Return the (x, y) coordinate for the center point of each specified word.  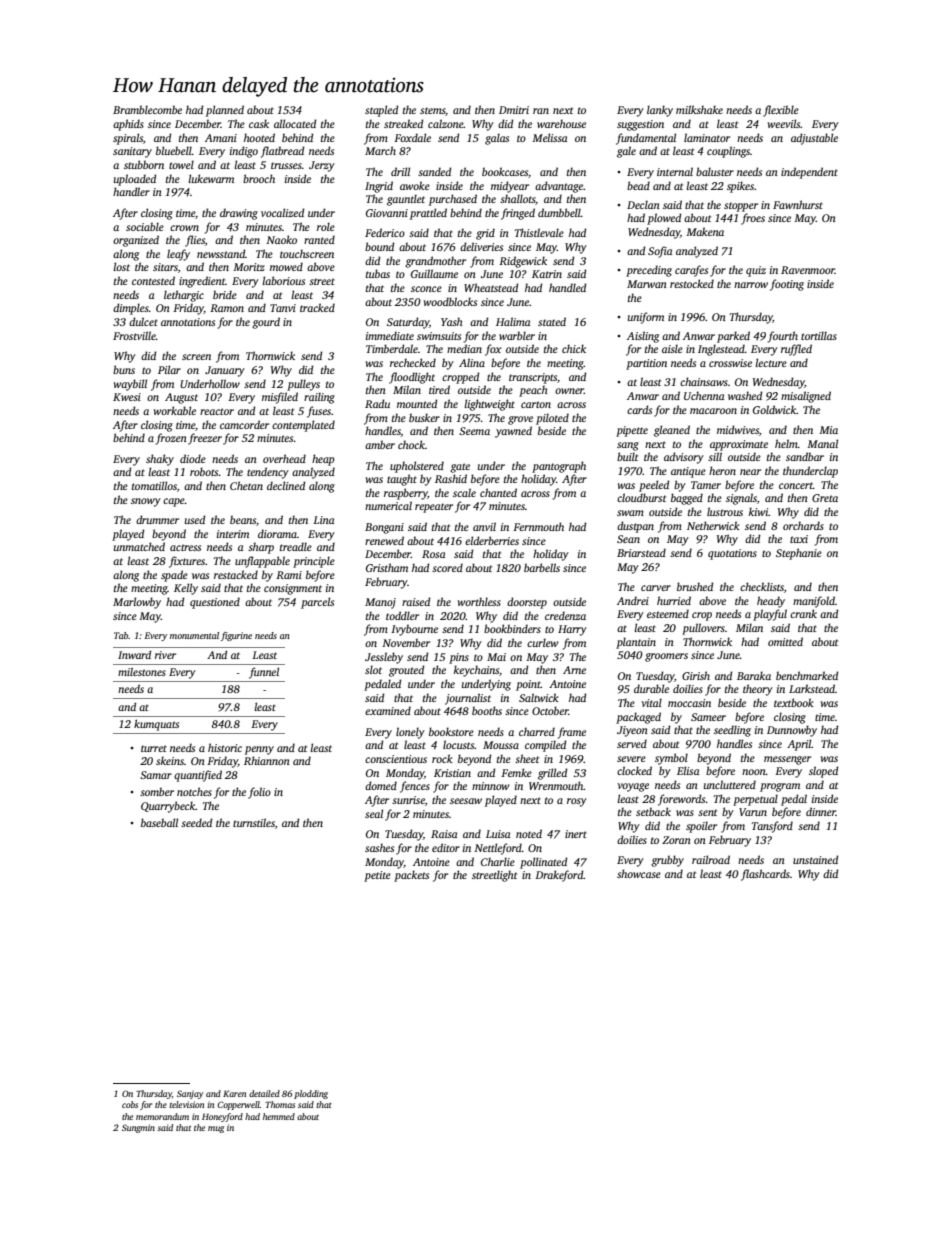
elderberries (492, 540)
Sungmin (138, 1128)
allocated (295, 123)
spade (174, 576)
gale (626, 152)
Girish (696, 675)
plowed (664, 219)
